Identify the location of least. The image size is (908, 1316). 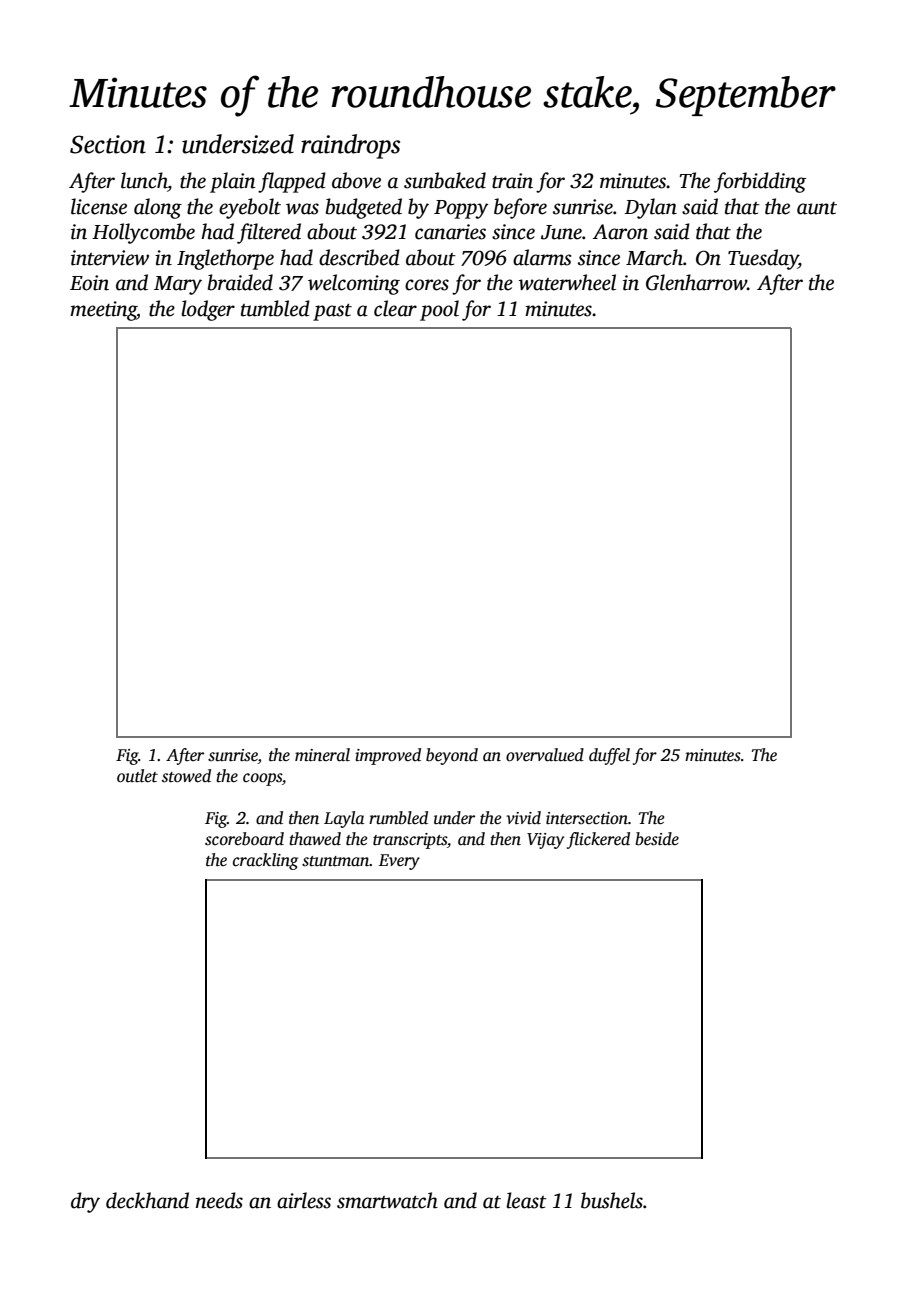
(526, 1200).
